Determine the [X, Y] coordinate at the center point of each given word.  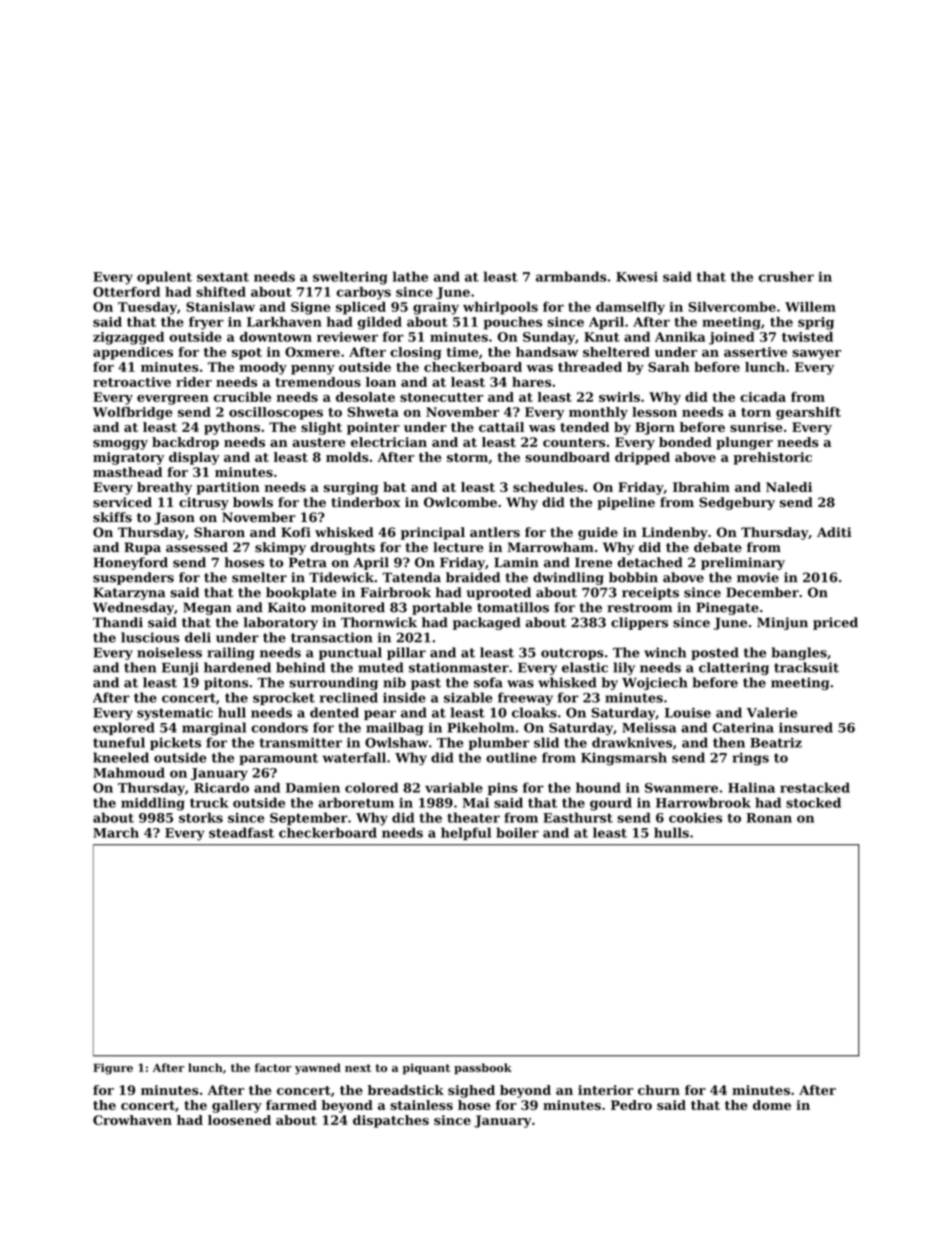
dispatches [391, 1121]
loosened [239, 1120]
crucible [242, 397]
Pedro [631, 1105]
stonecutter [441, 397]
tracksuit [806, 667]
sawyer [816, 355]
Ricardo [221, 787]
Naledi [789, 487]
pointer [373, 428]
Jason [174, 518]
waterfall [354, 757]
